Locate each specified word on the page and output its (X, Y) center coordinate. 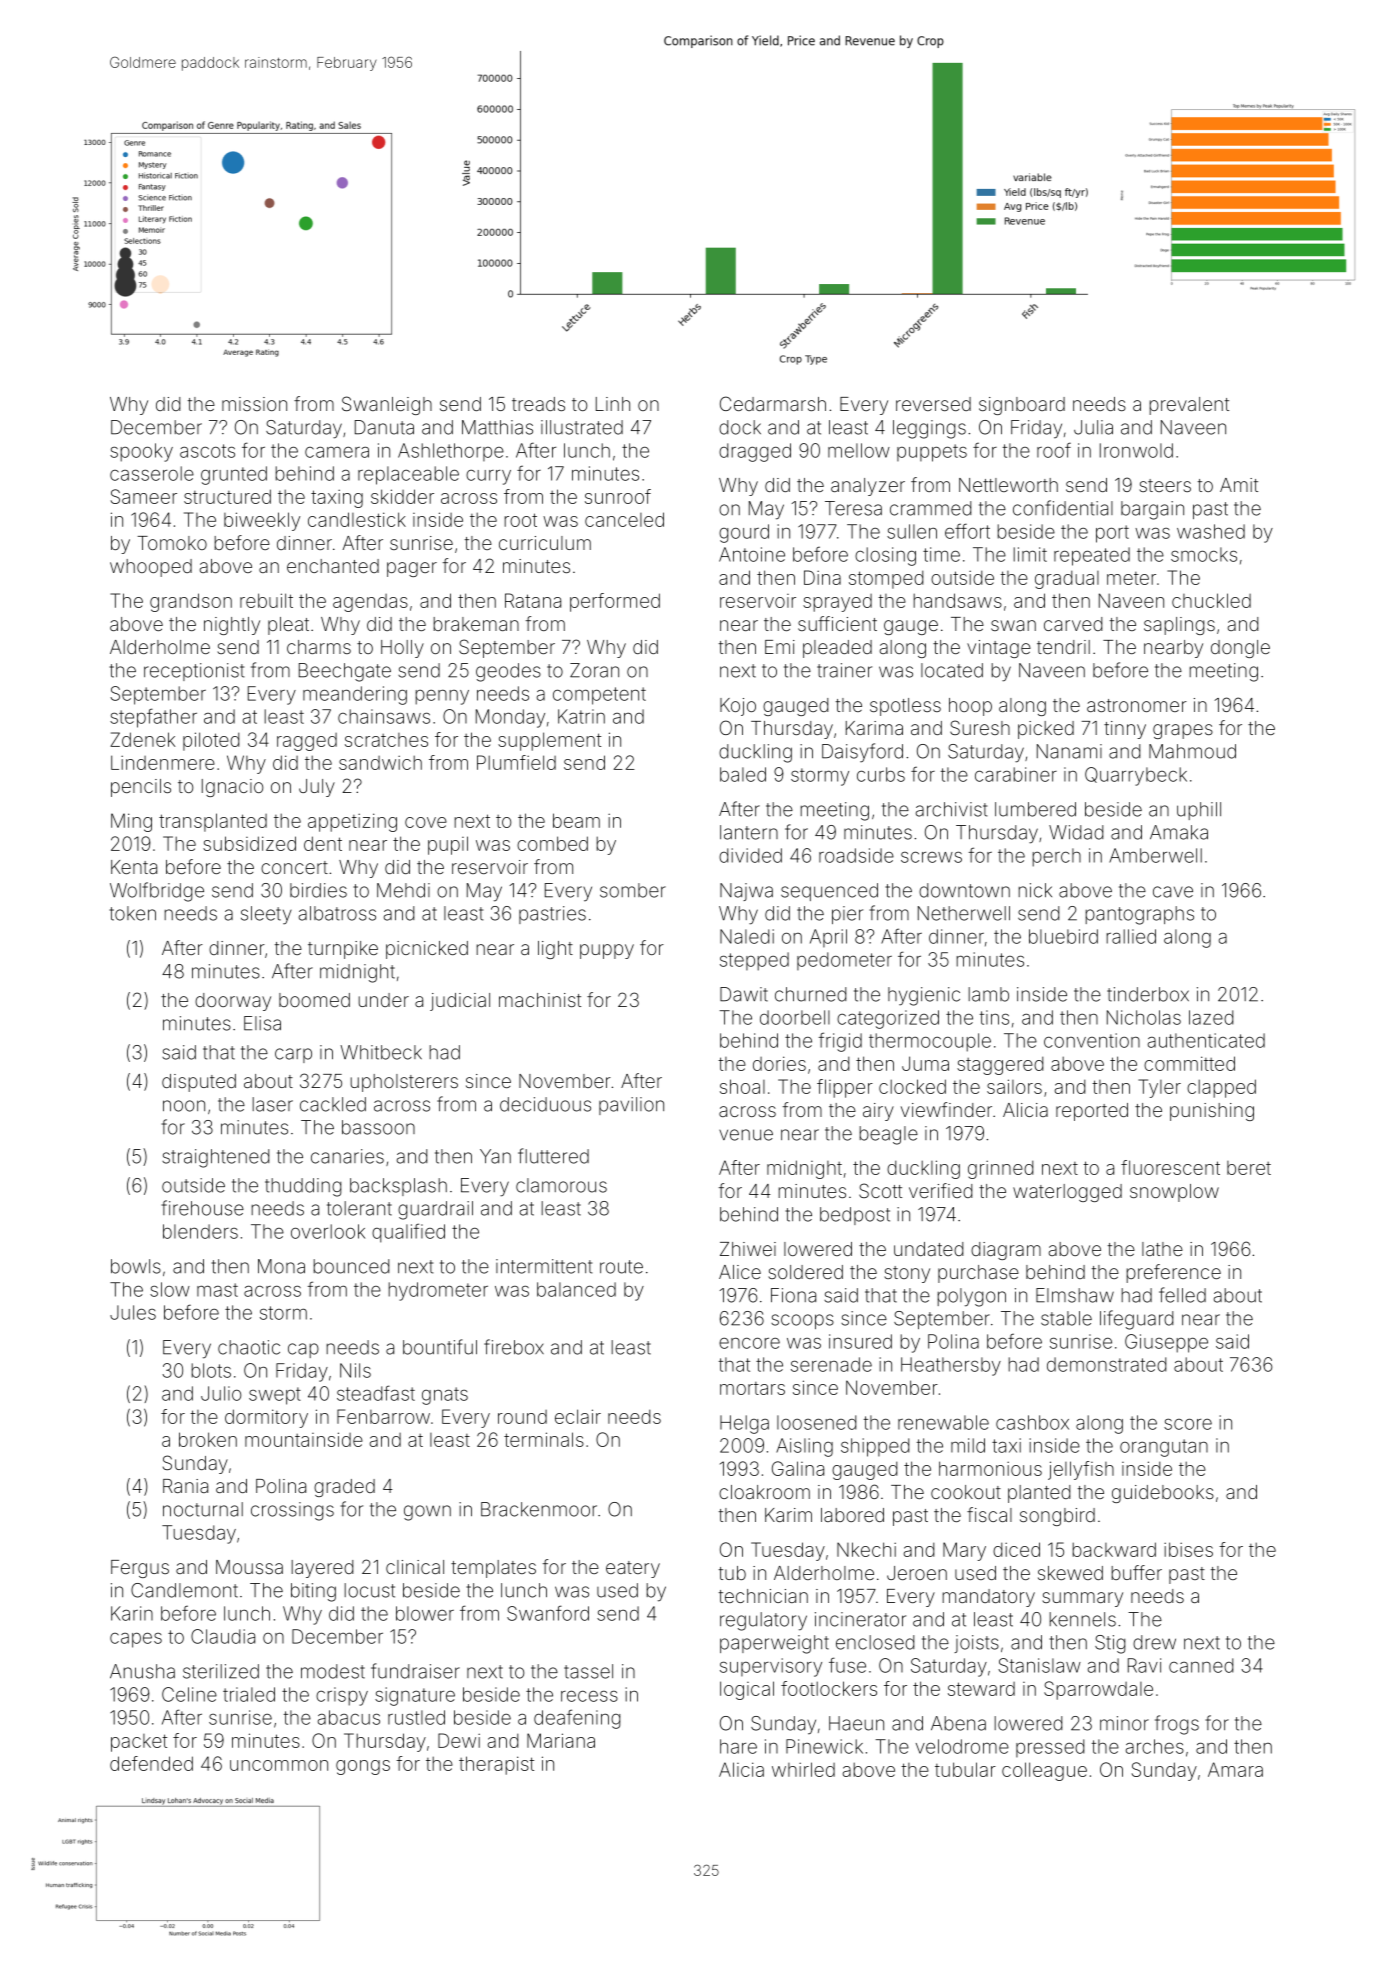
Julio (221, 1393)
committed (1189, 1063)
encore (749, 1343)
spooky (141, 452)
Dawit (744, 994)
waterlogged (1067, 1193)
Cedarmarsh (773, 403)
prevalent (1189, 406)
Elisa (262, 1023)
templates (493, 1569)
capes (136, 1640)
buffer (1136, 1572)
